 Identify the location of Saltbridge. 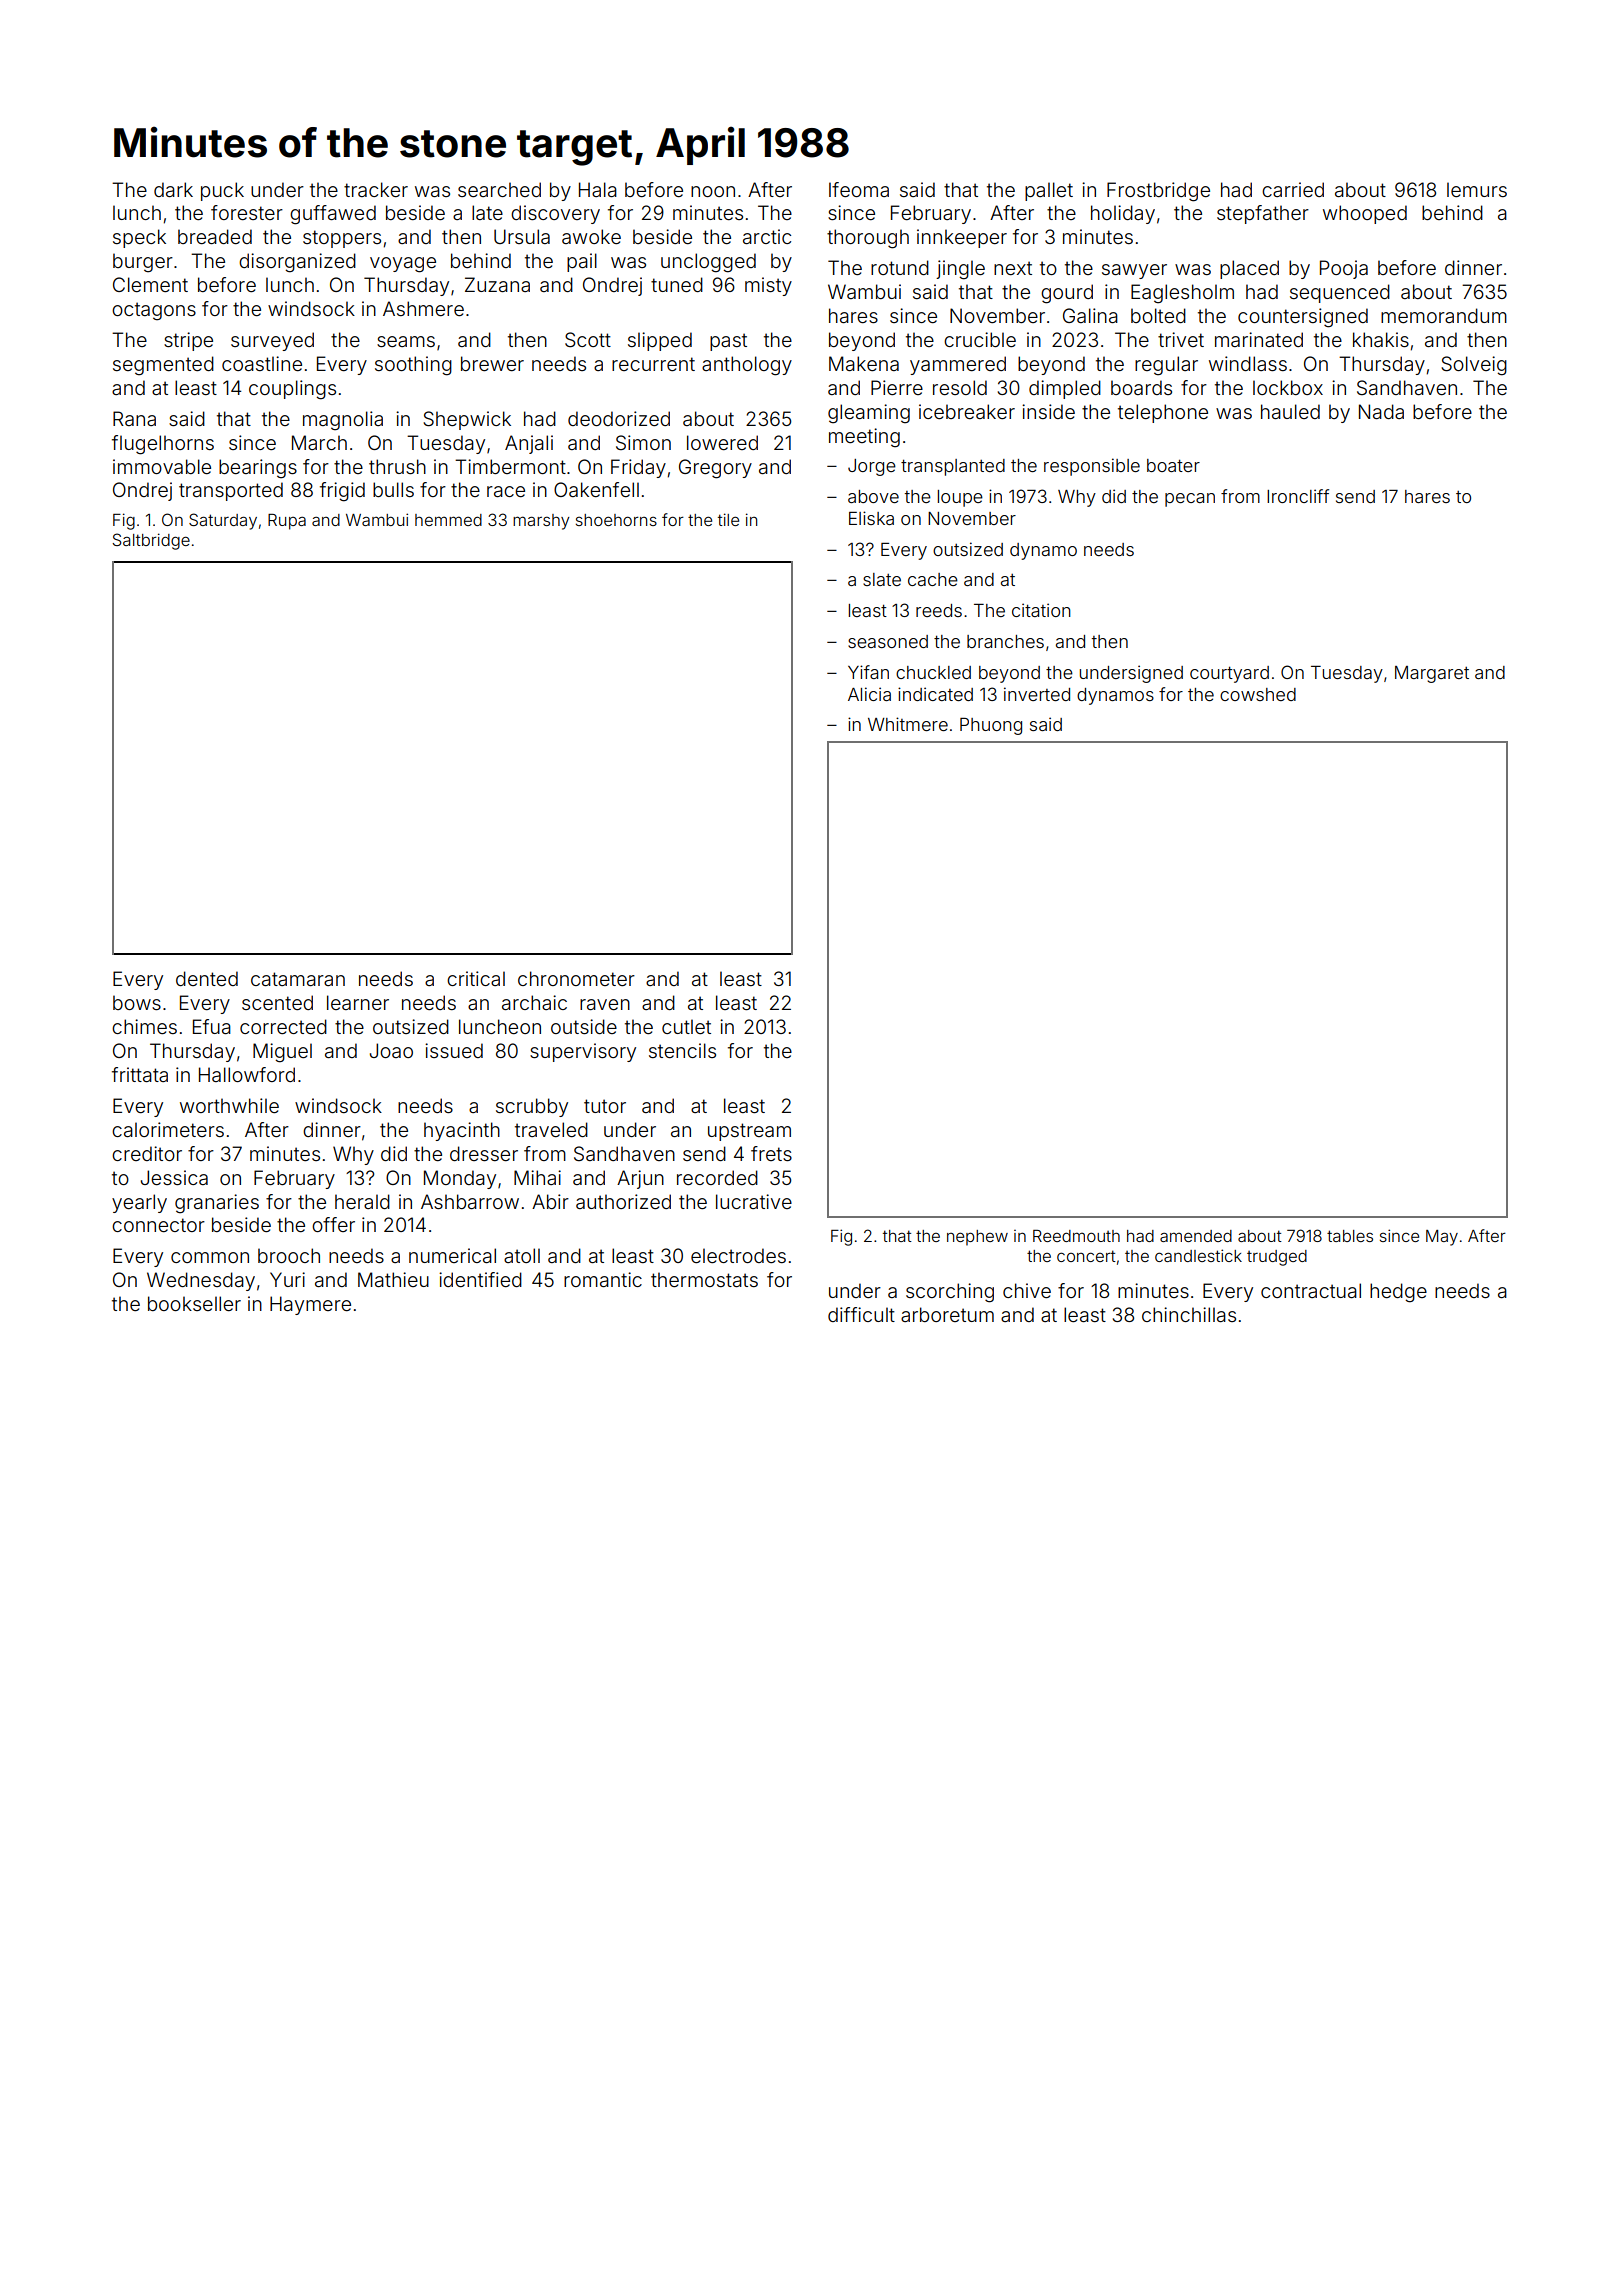
(151, 541).
